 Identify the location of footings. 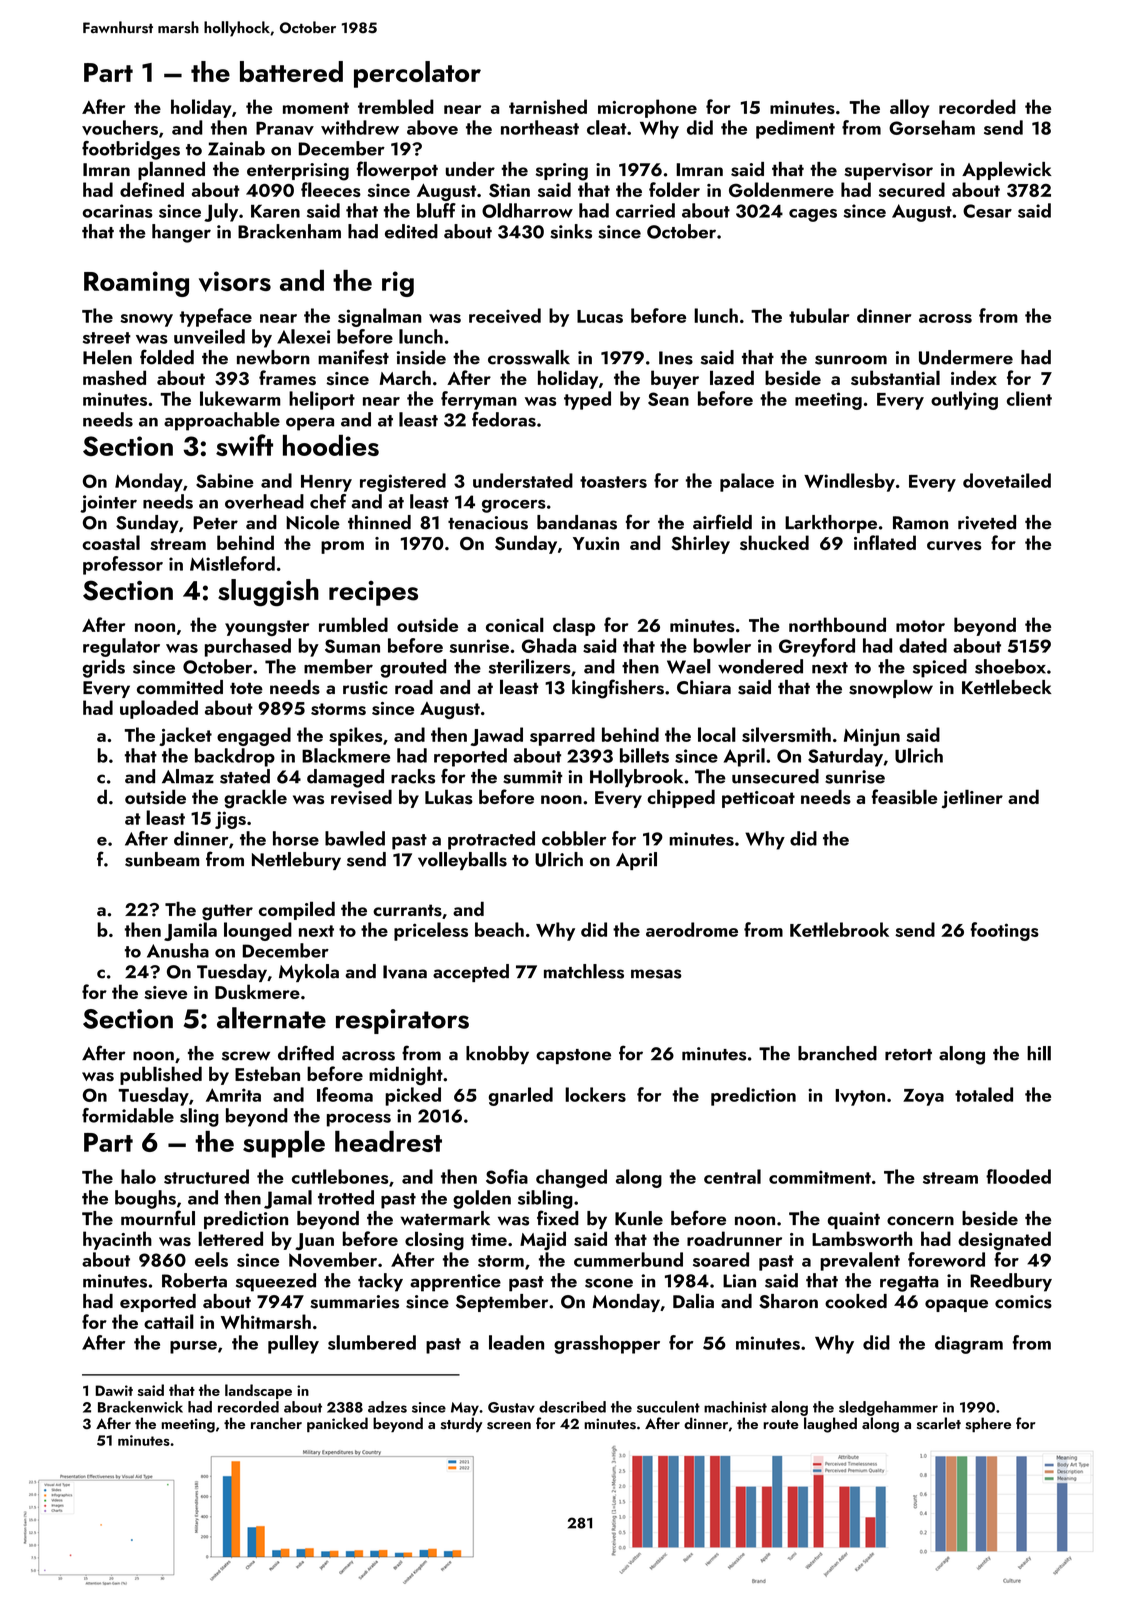
(1004, 931).
